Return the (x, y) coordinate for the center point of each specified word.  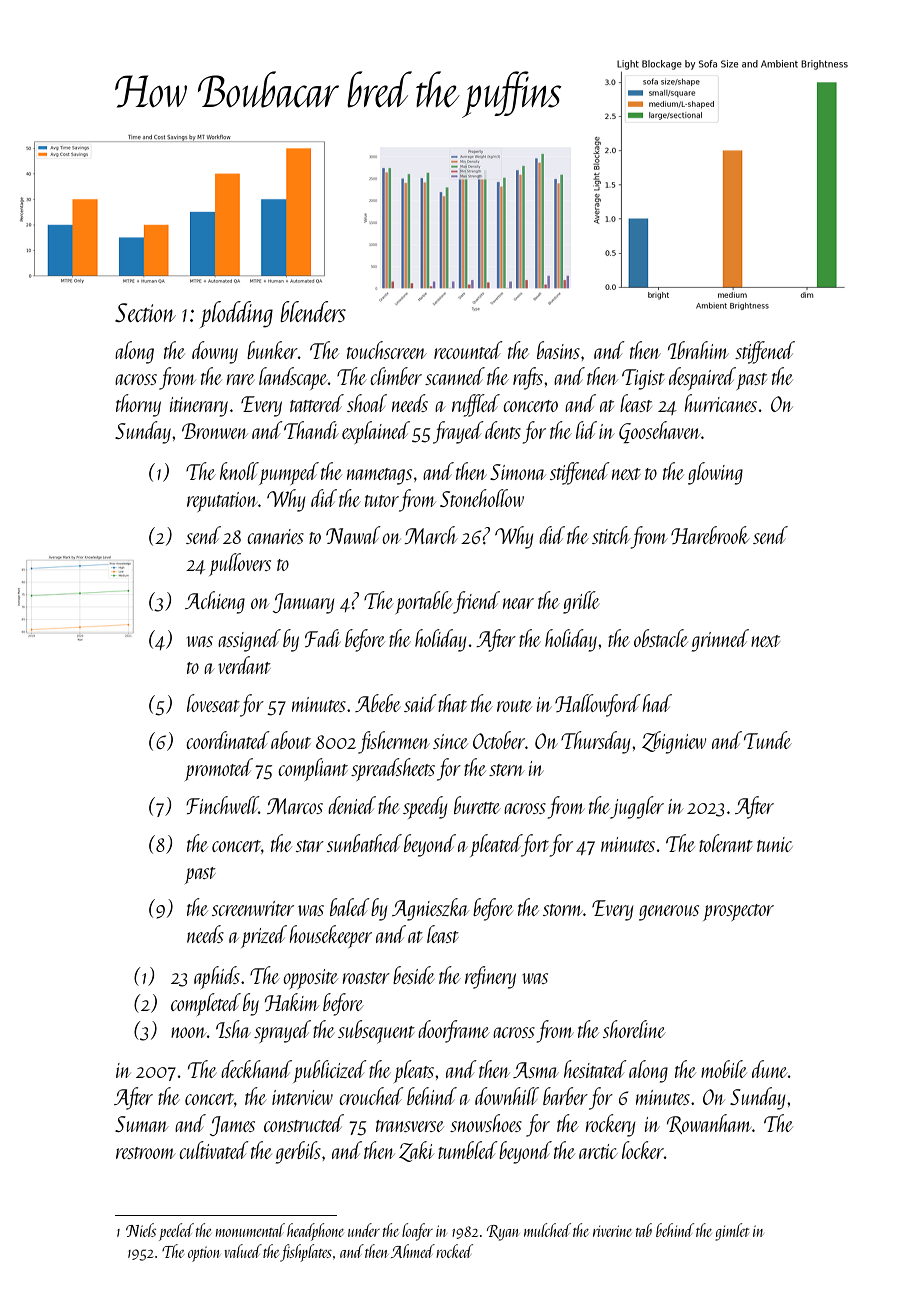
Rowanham (709, 1124)
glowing (715, 473)
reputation (222, 502)
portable (424, 602)
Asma (536, 1070)
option (203, 1254)
